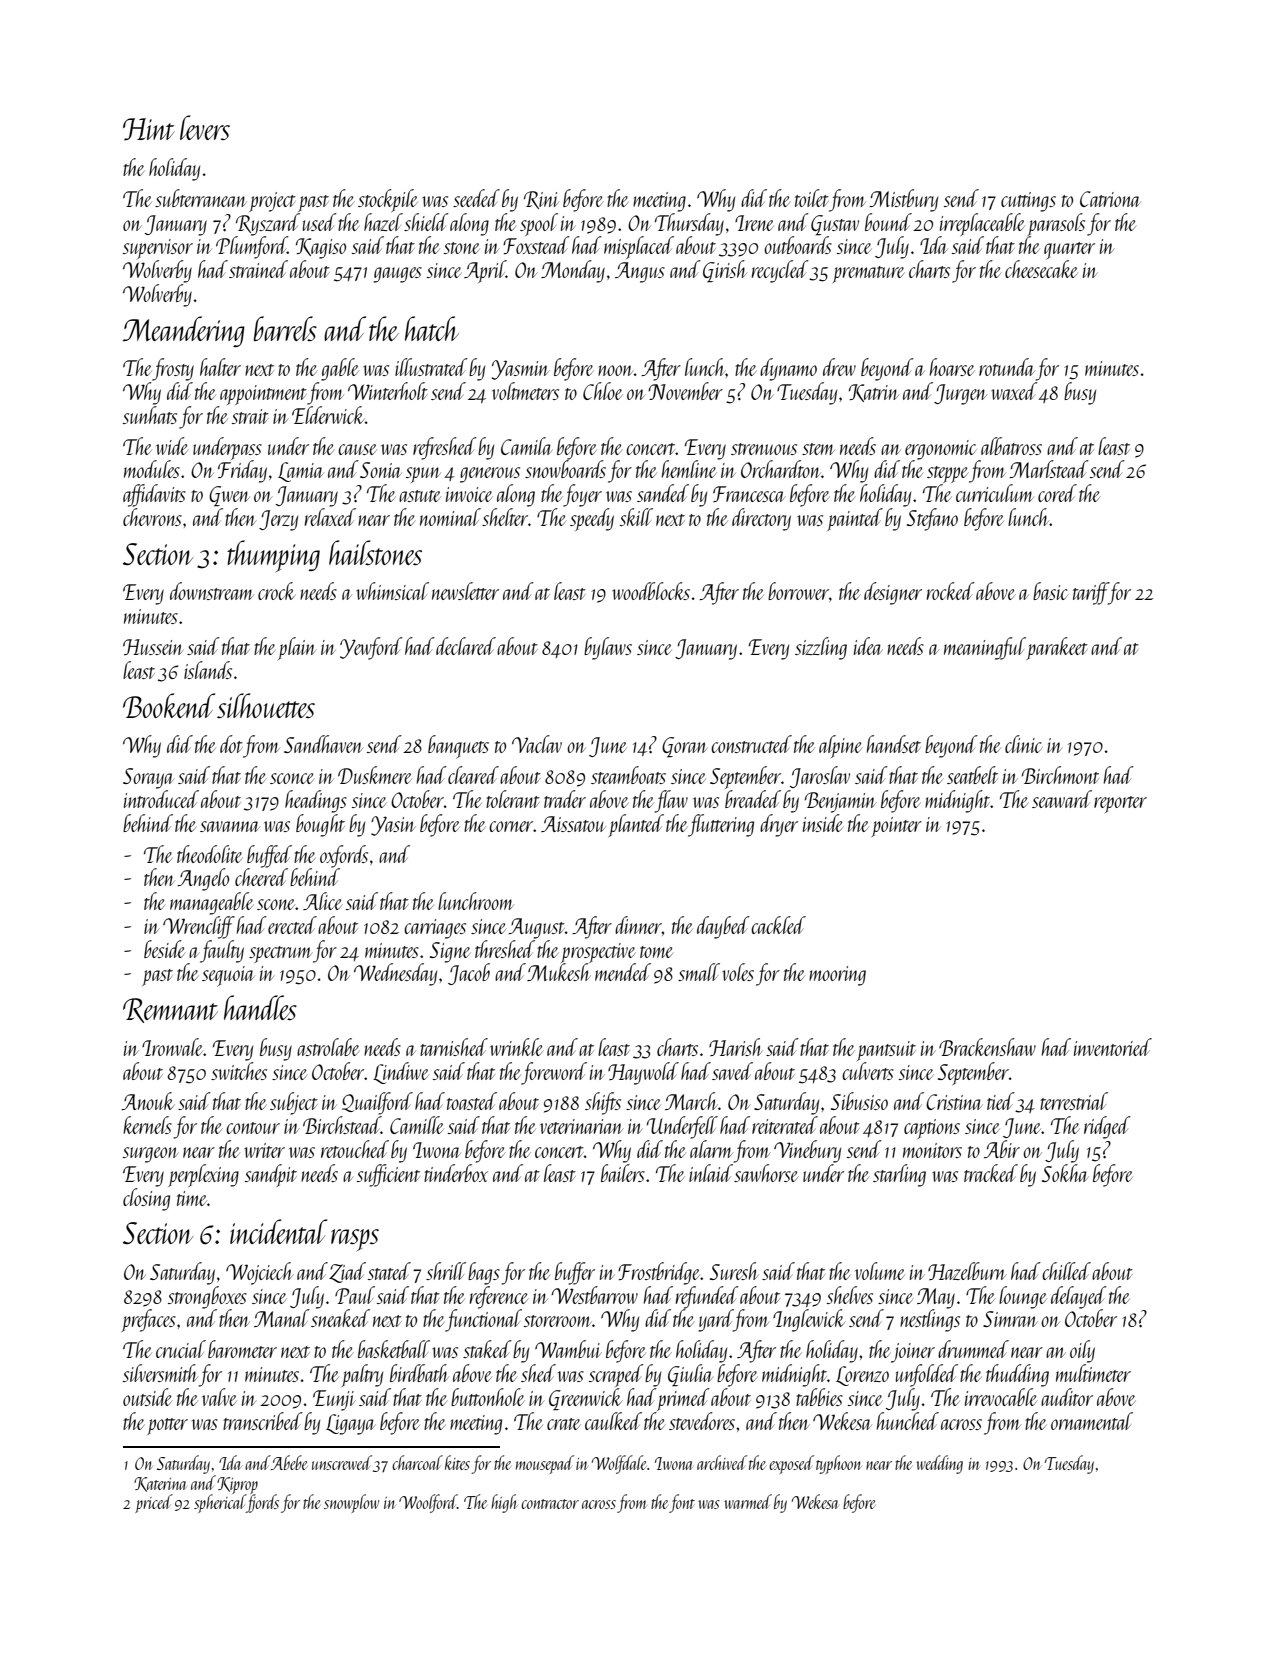  Describe the element at coordinates (516, 1047) in the screenshot. I see `wrinkle` at that location.
